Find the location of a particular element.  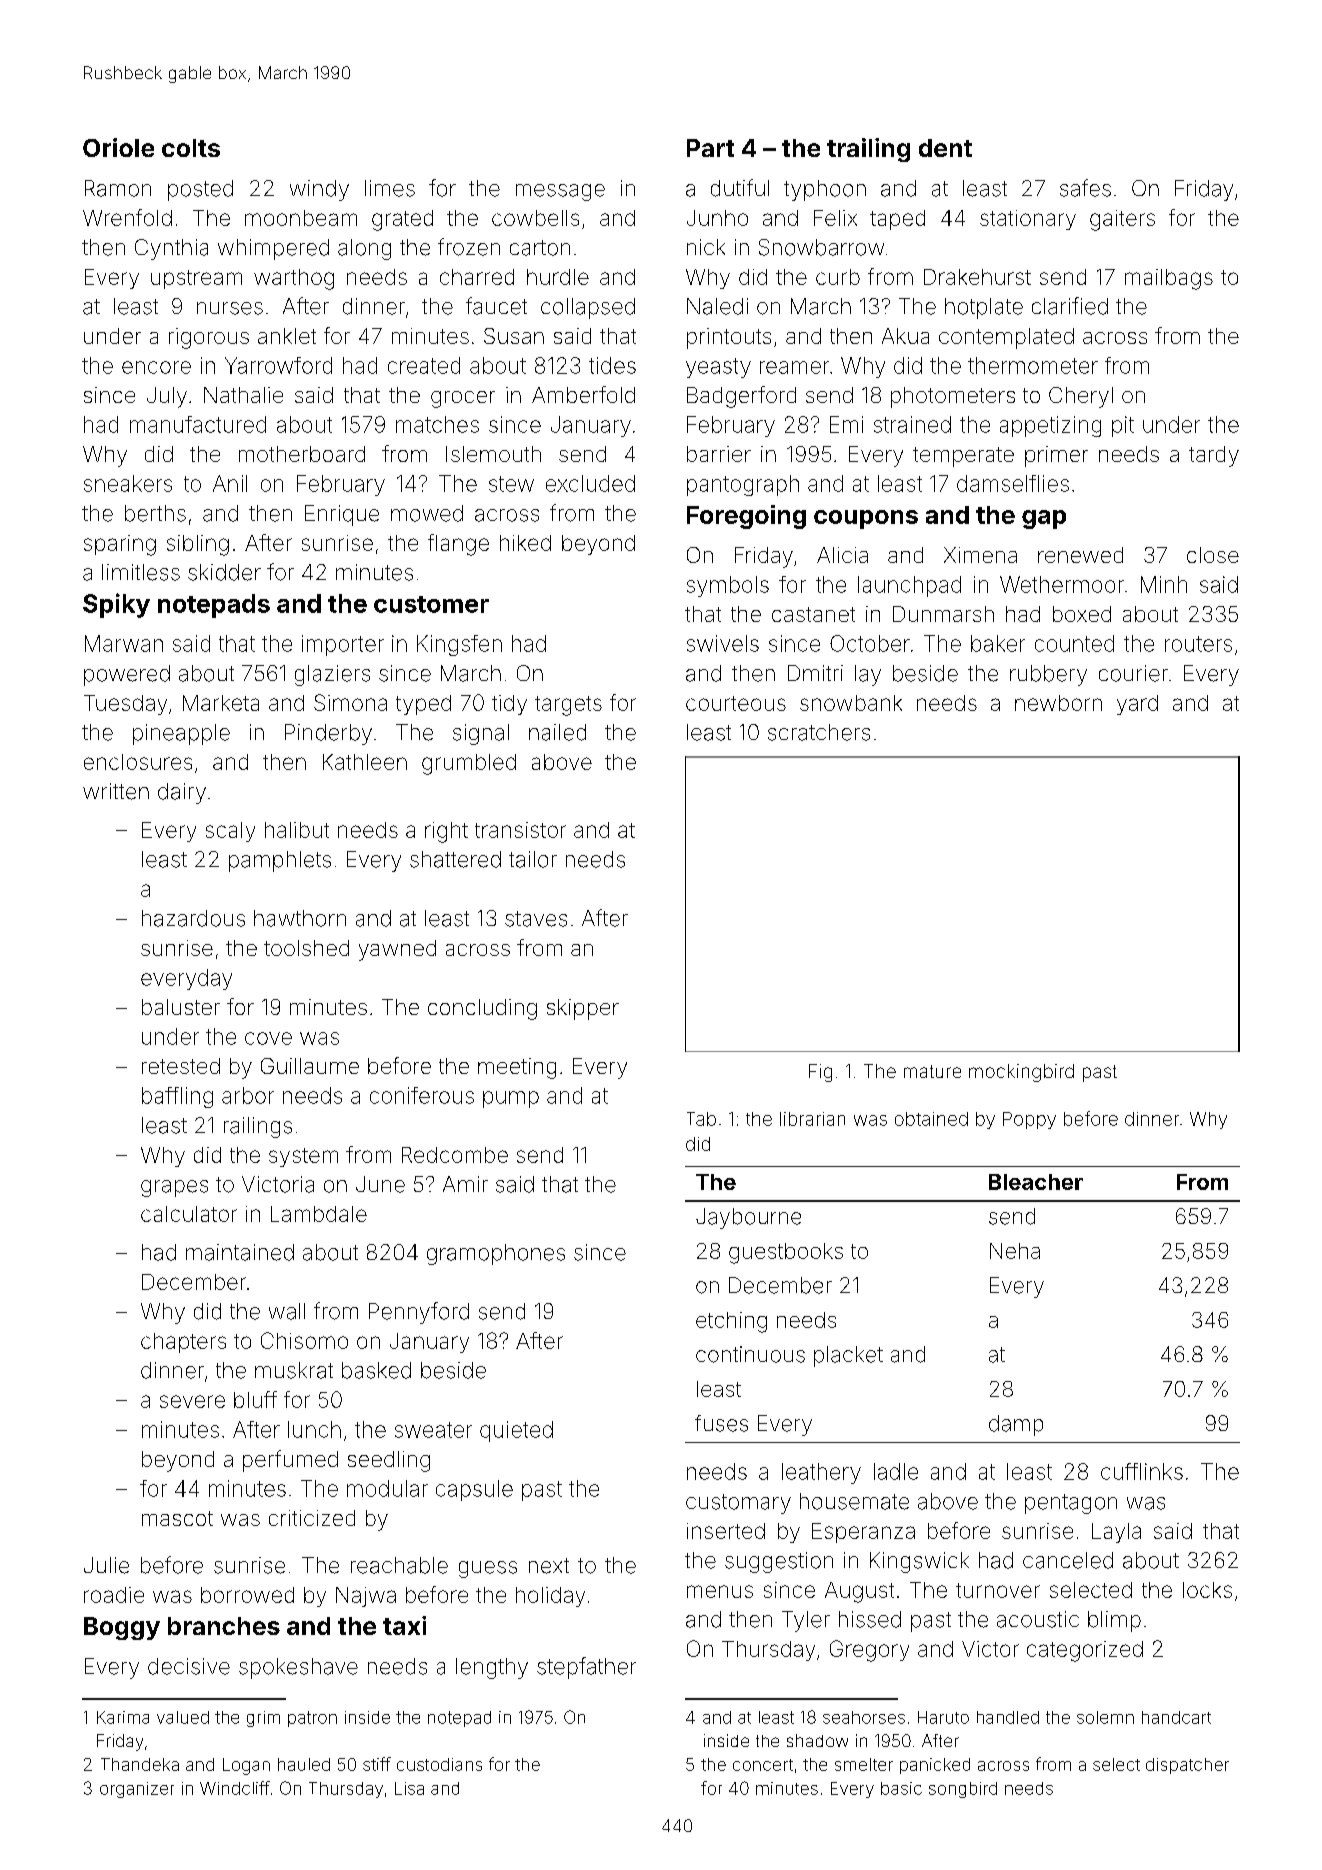

transistor is located at coordinates (520, 830).
